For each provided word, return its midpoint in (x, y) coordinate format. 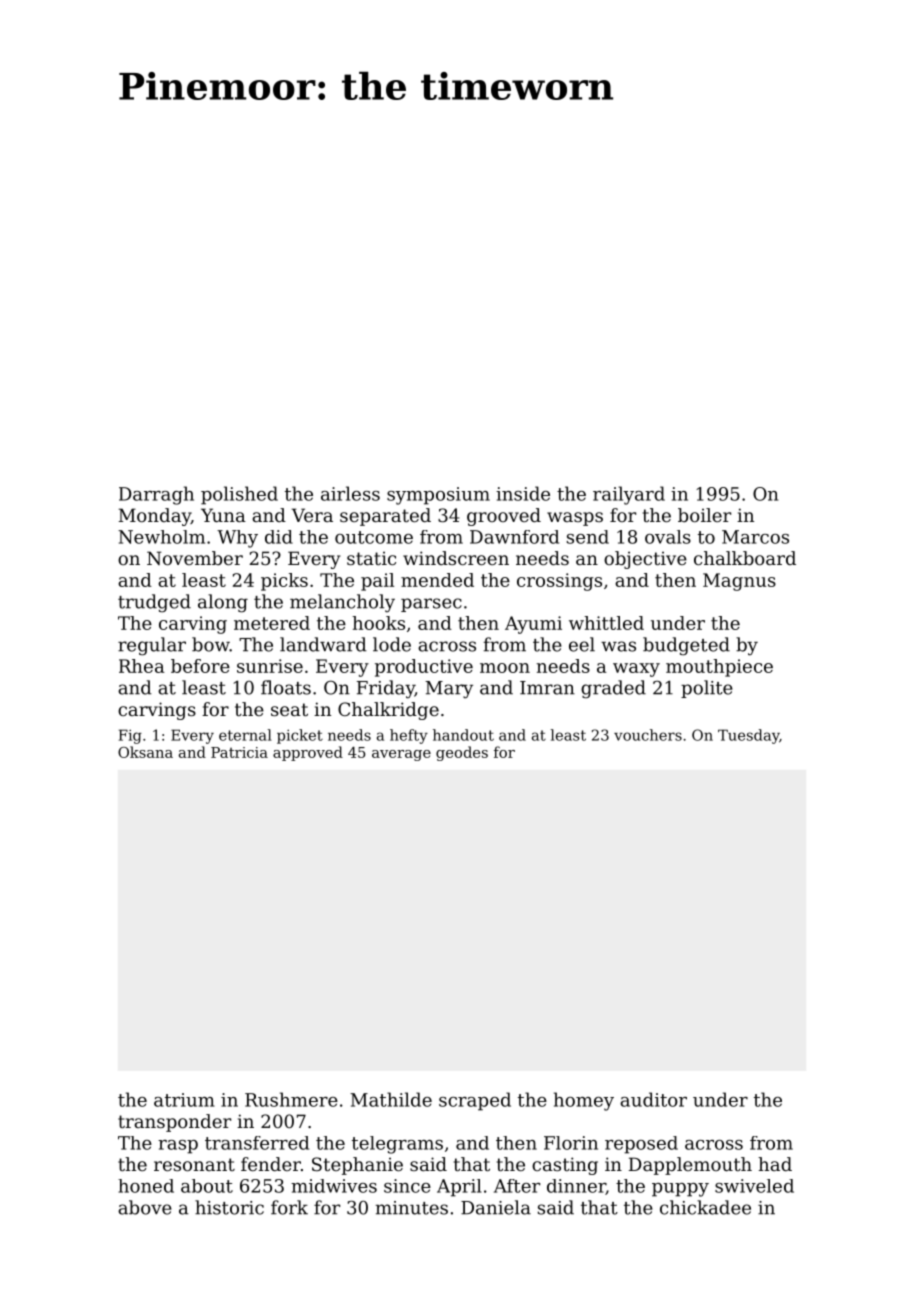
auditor (653, 1099)
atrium (184, 1100)
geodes (462, 753)
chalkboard (745, 558)
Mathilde (391, 1099)
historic (229, 1207)
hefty (409, 736)
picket (300, 736)
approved (308, 753)
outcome (374, 537)
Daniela (496, 1207)
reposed (641, 1145)
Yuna (223, 515)
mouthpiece (719, 668)
